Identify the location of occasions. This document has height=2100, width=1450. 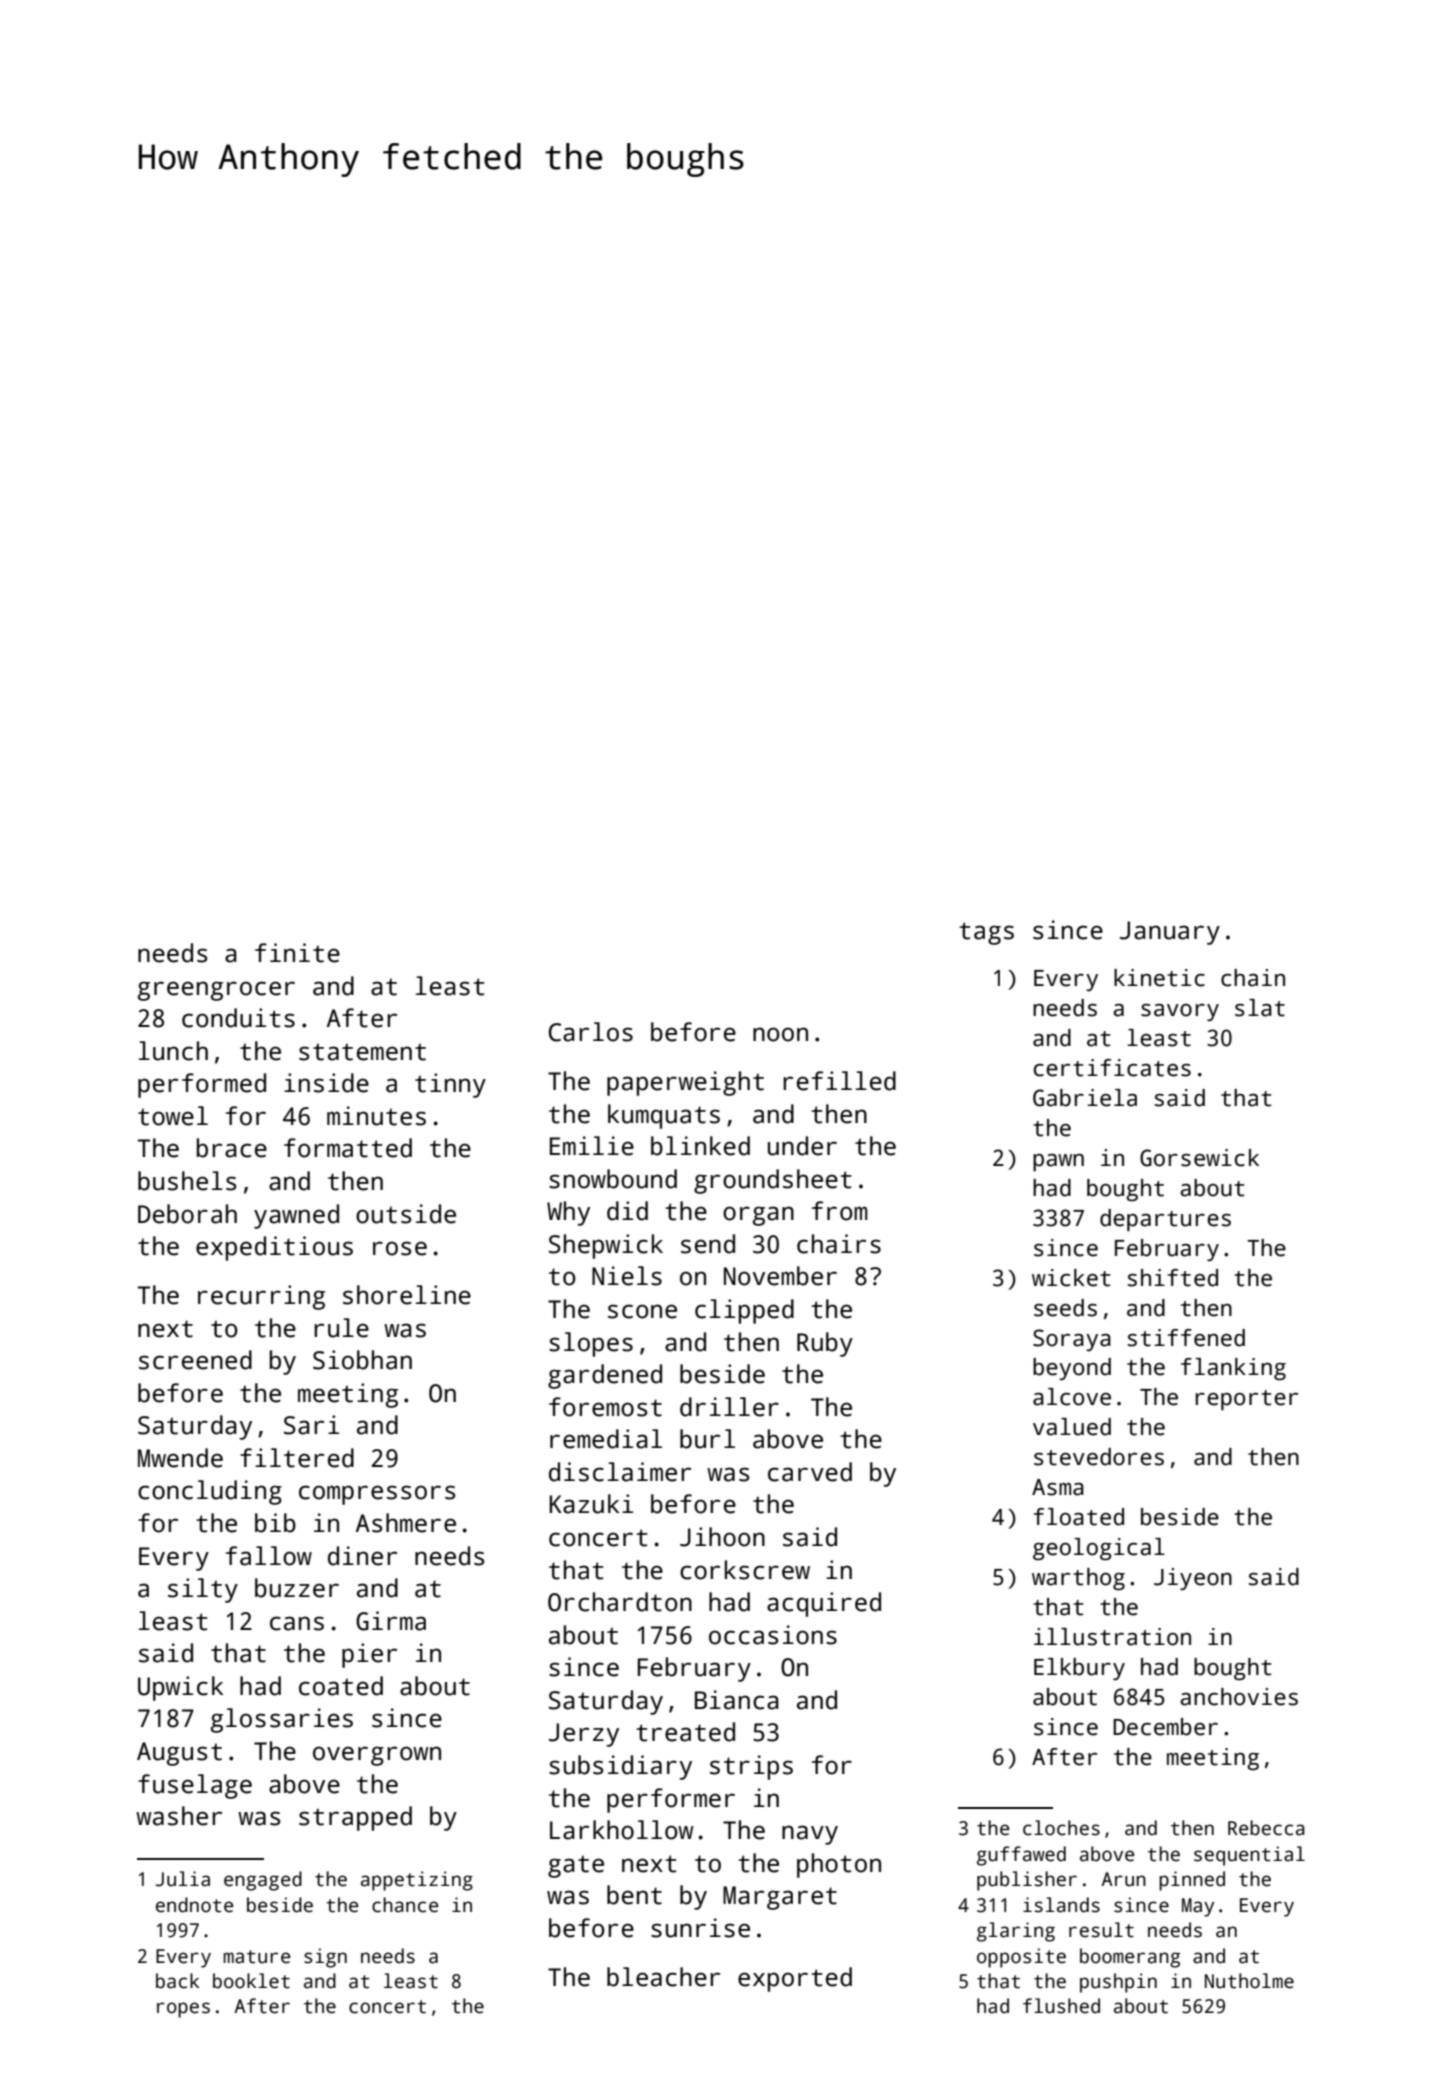
(773, 1635).
